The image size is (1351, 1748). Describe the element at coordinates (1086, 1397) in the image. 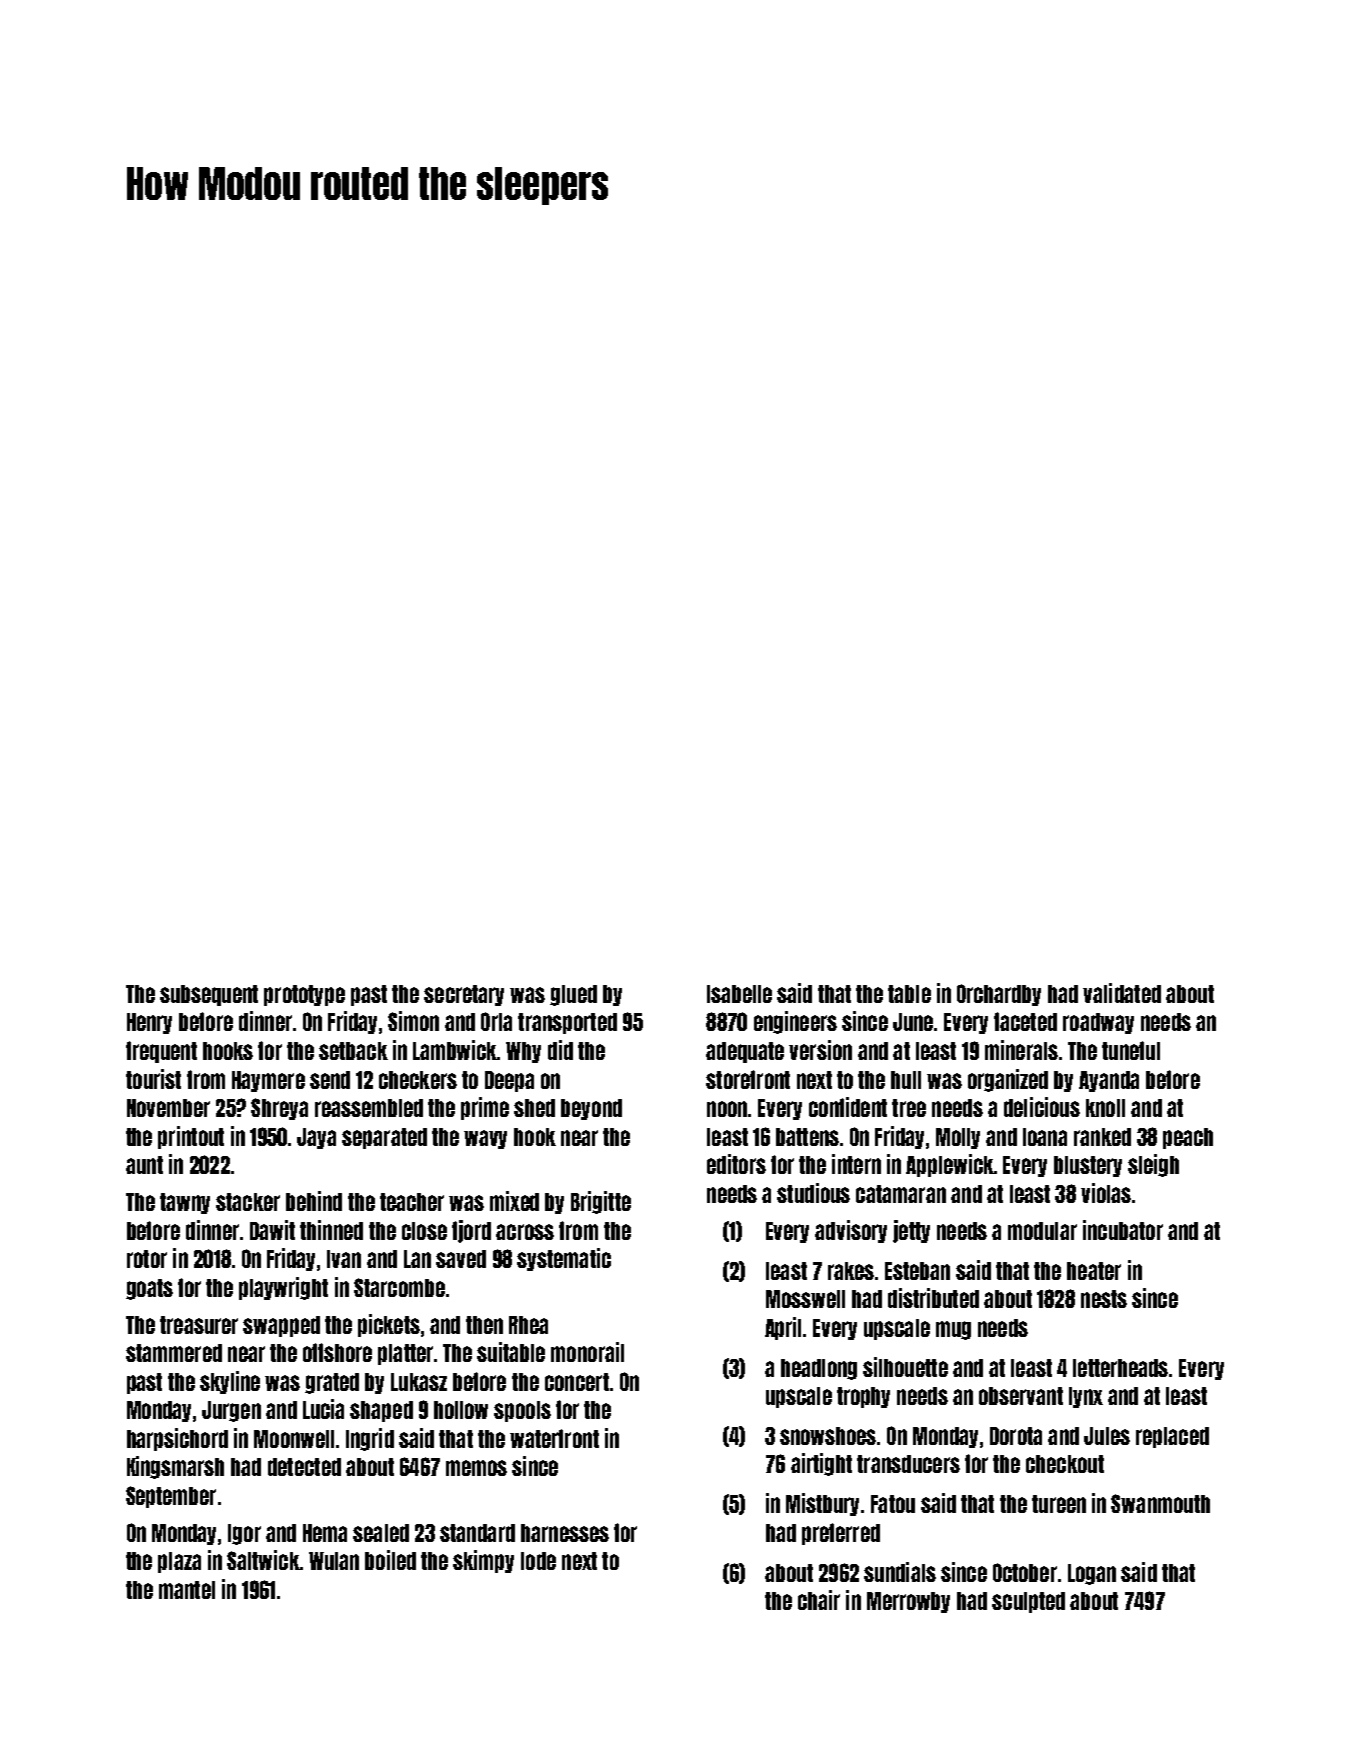

I see `lynx` at that location.
